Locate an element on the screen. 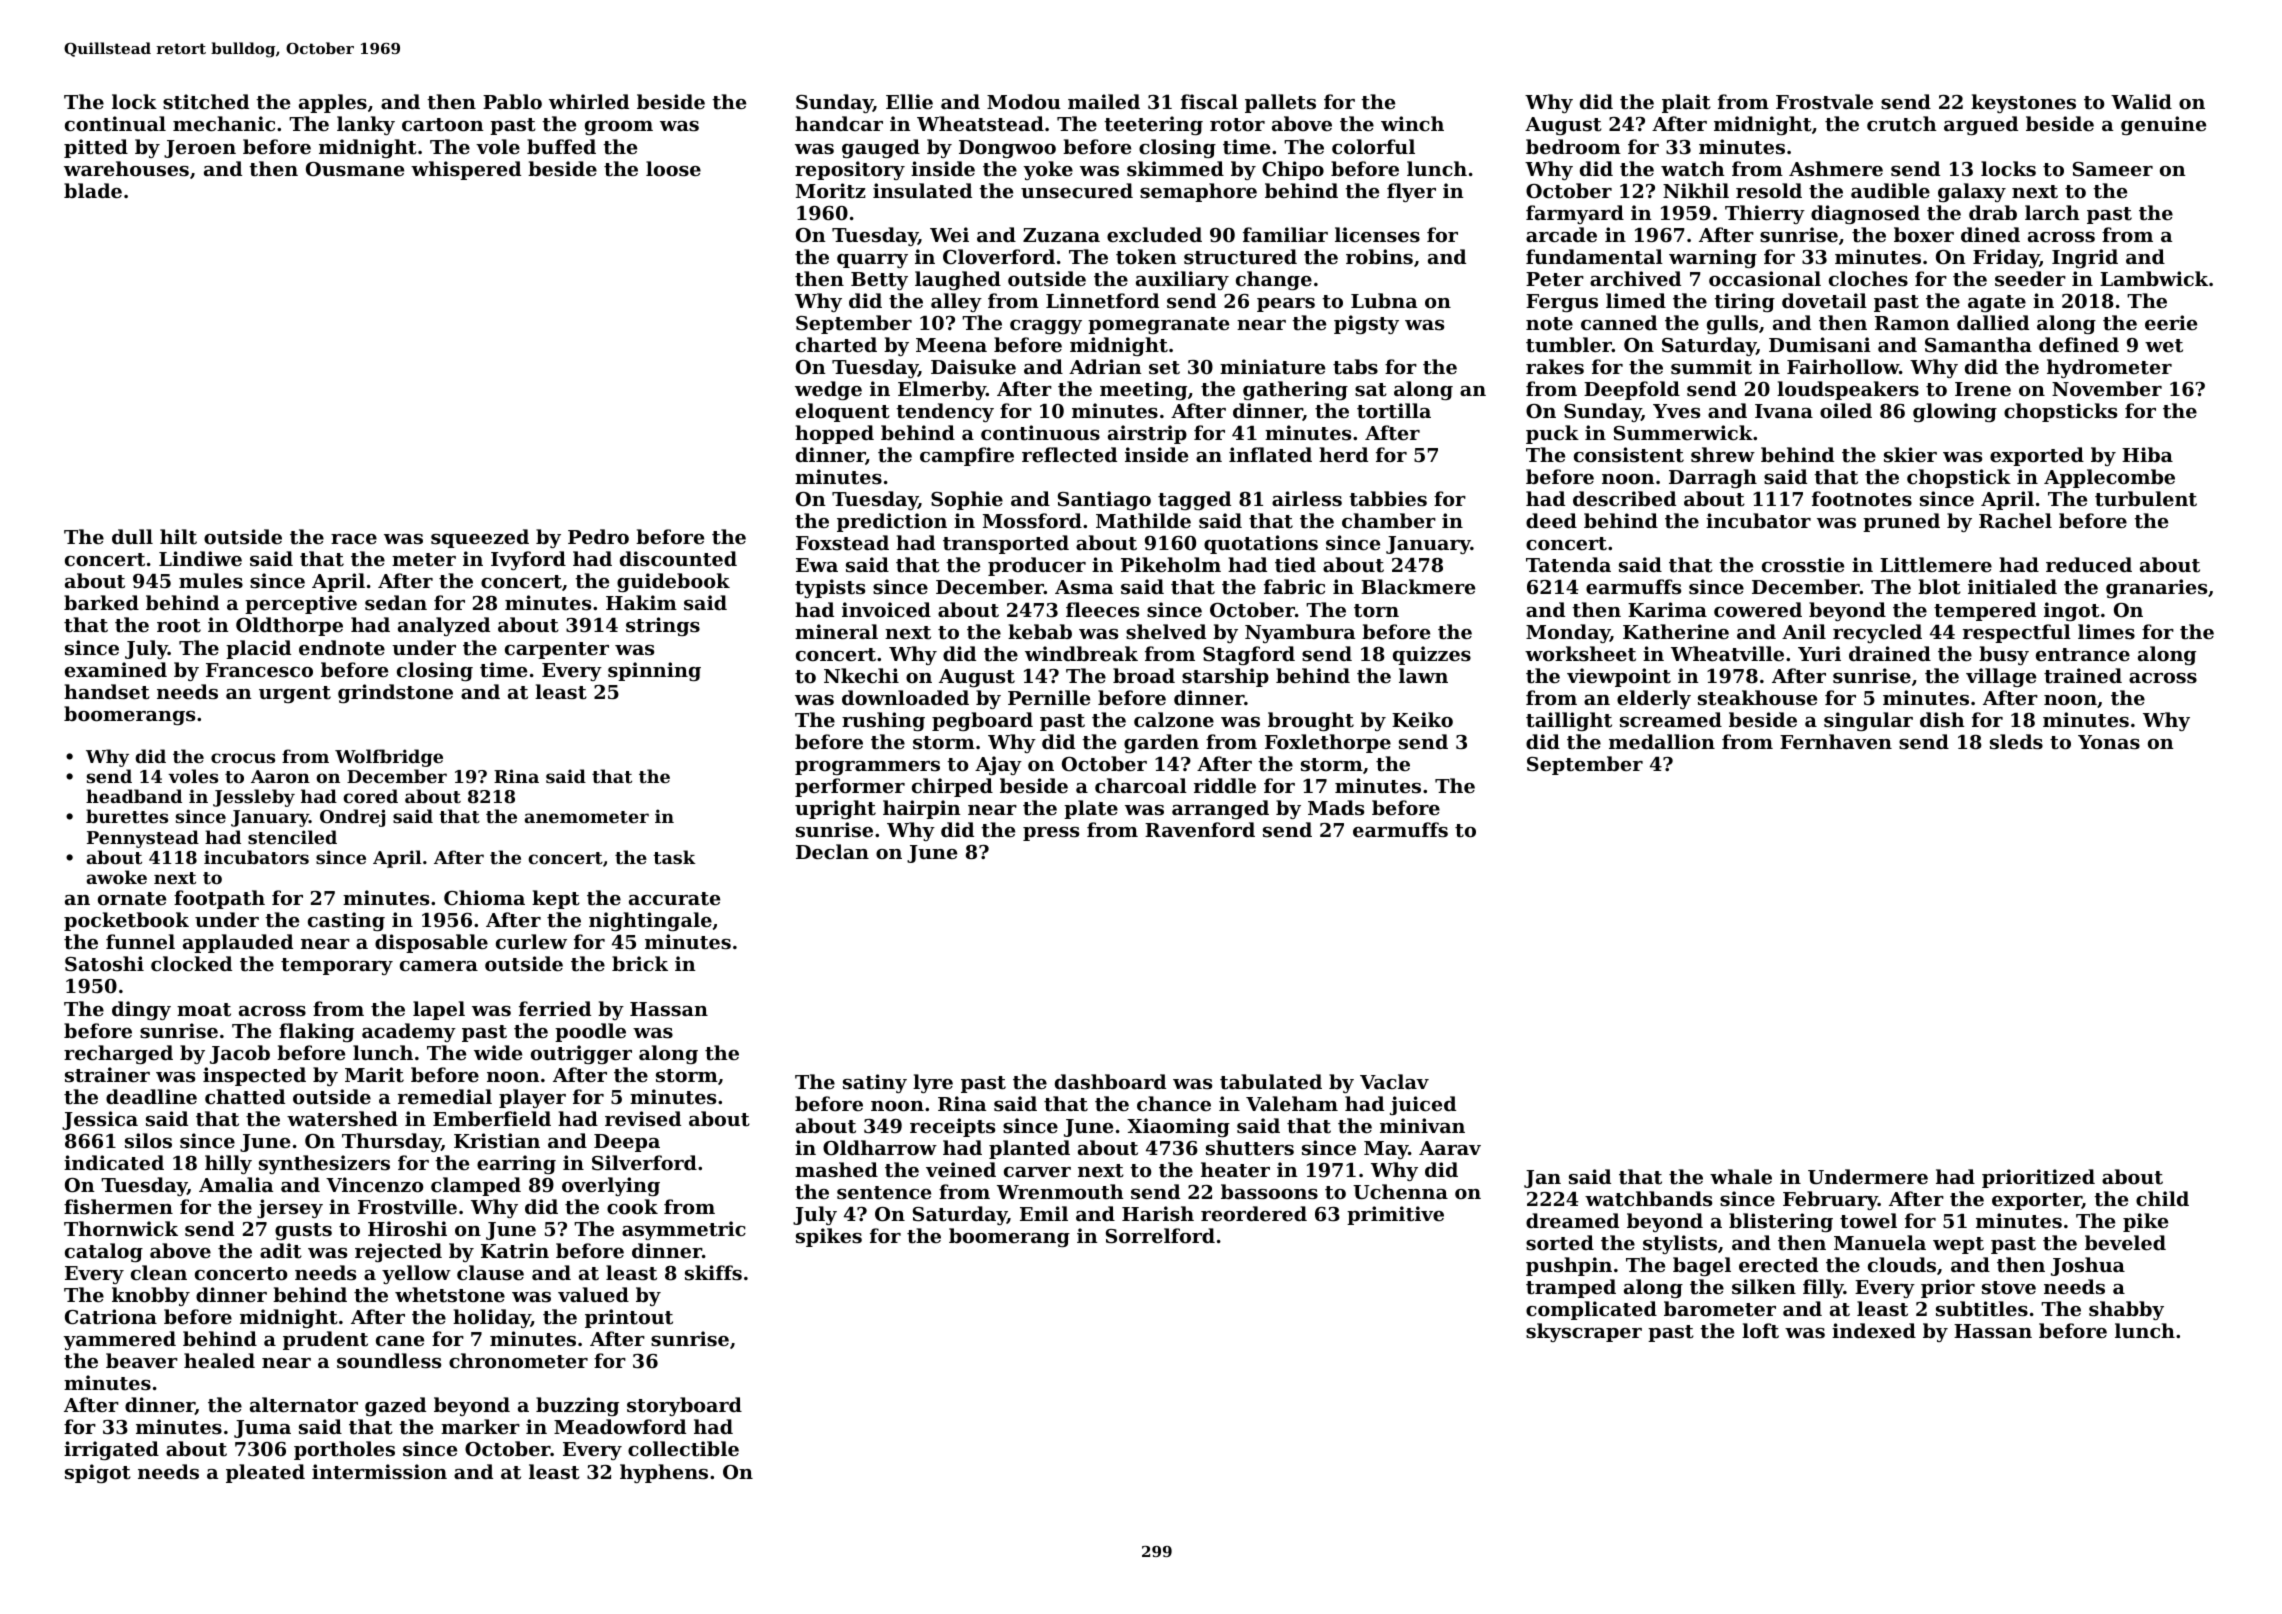 The image size is (2282, 1614). warning is located at coordinates (1713, 258).
